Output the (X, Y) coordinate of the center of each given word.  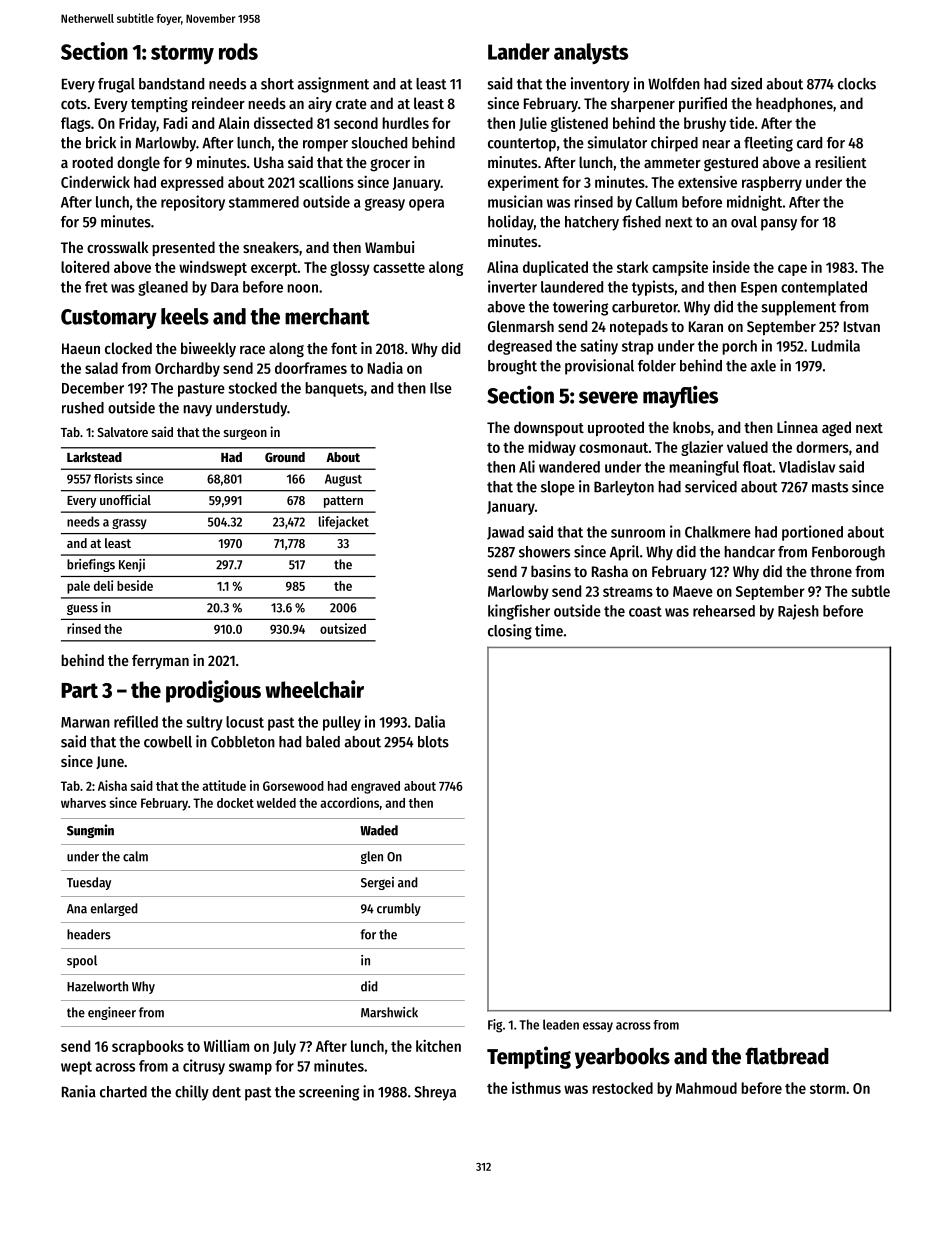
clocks (857, 84)
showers (544, 552)
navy (197, 411)
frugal (116, 85)
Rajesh (798, 612)
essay (598, 1027)
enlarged (114, 909)
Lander (519, 51)
